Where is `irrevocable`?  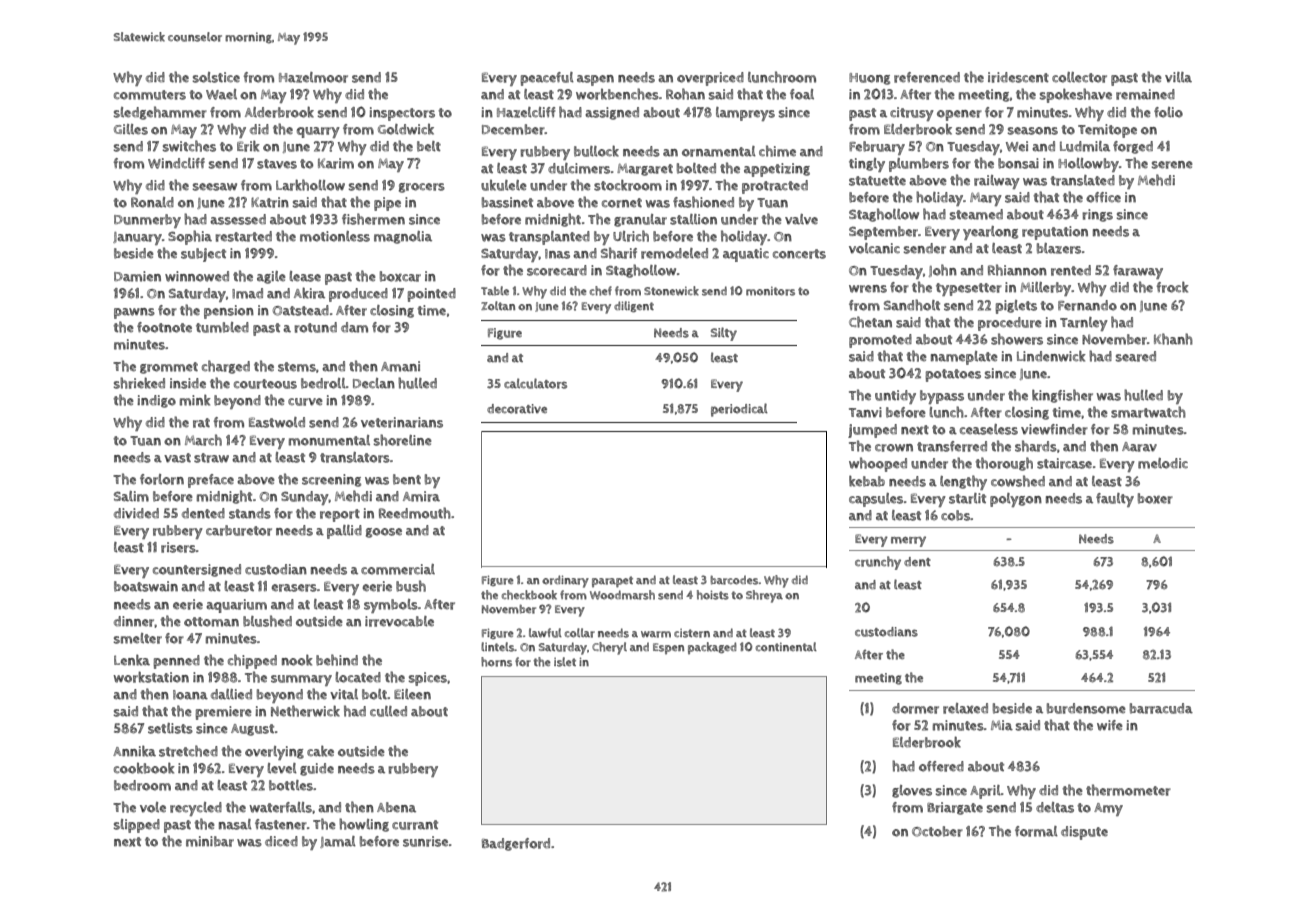
irrevocable is located at coordinates (399, 621).
